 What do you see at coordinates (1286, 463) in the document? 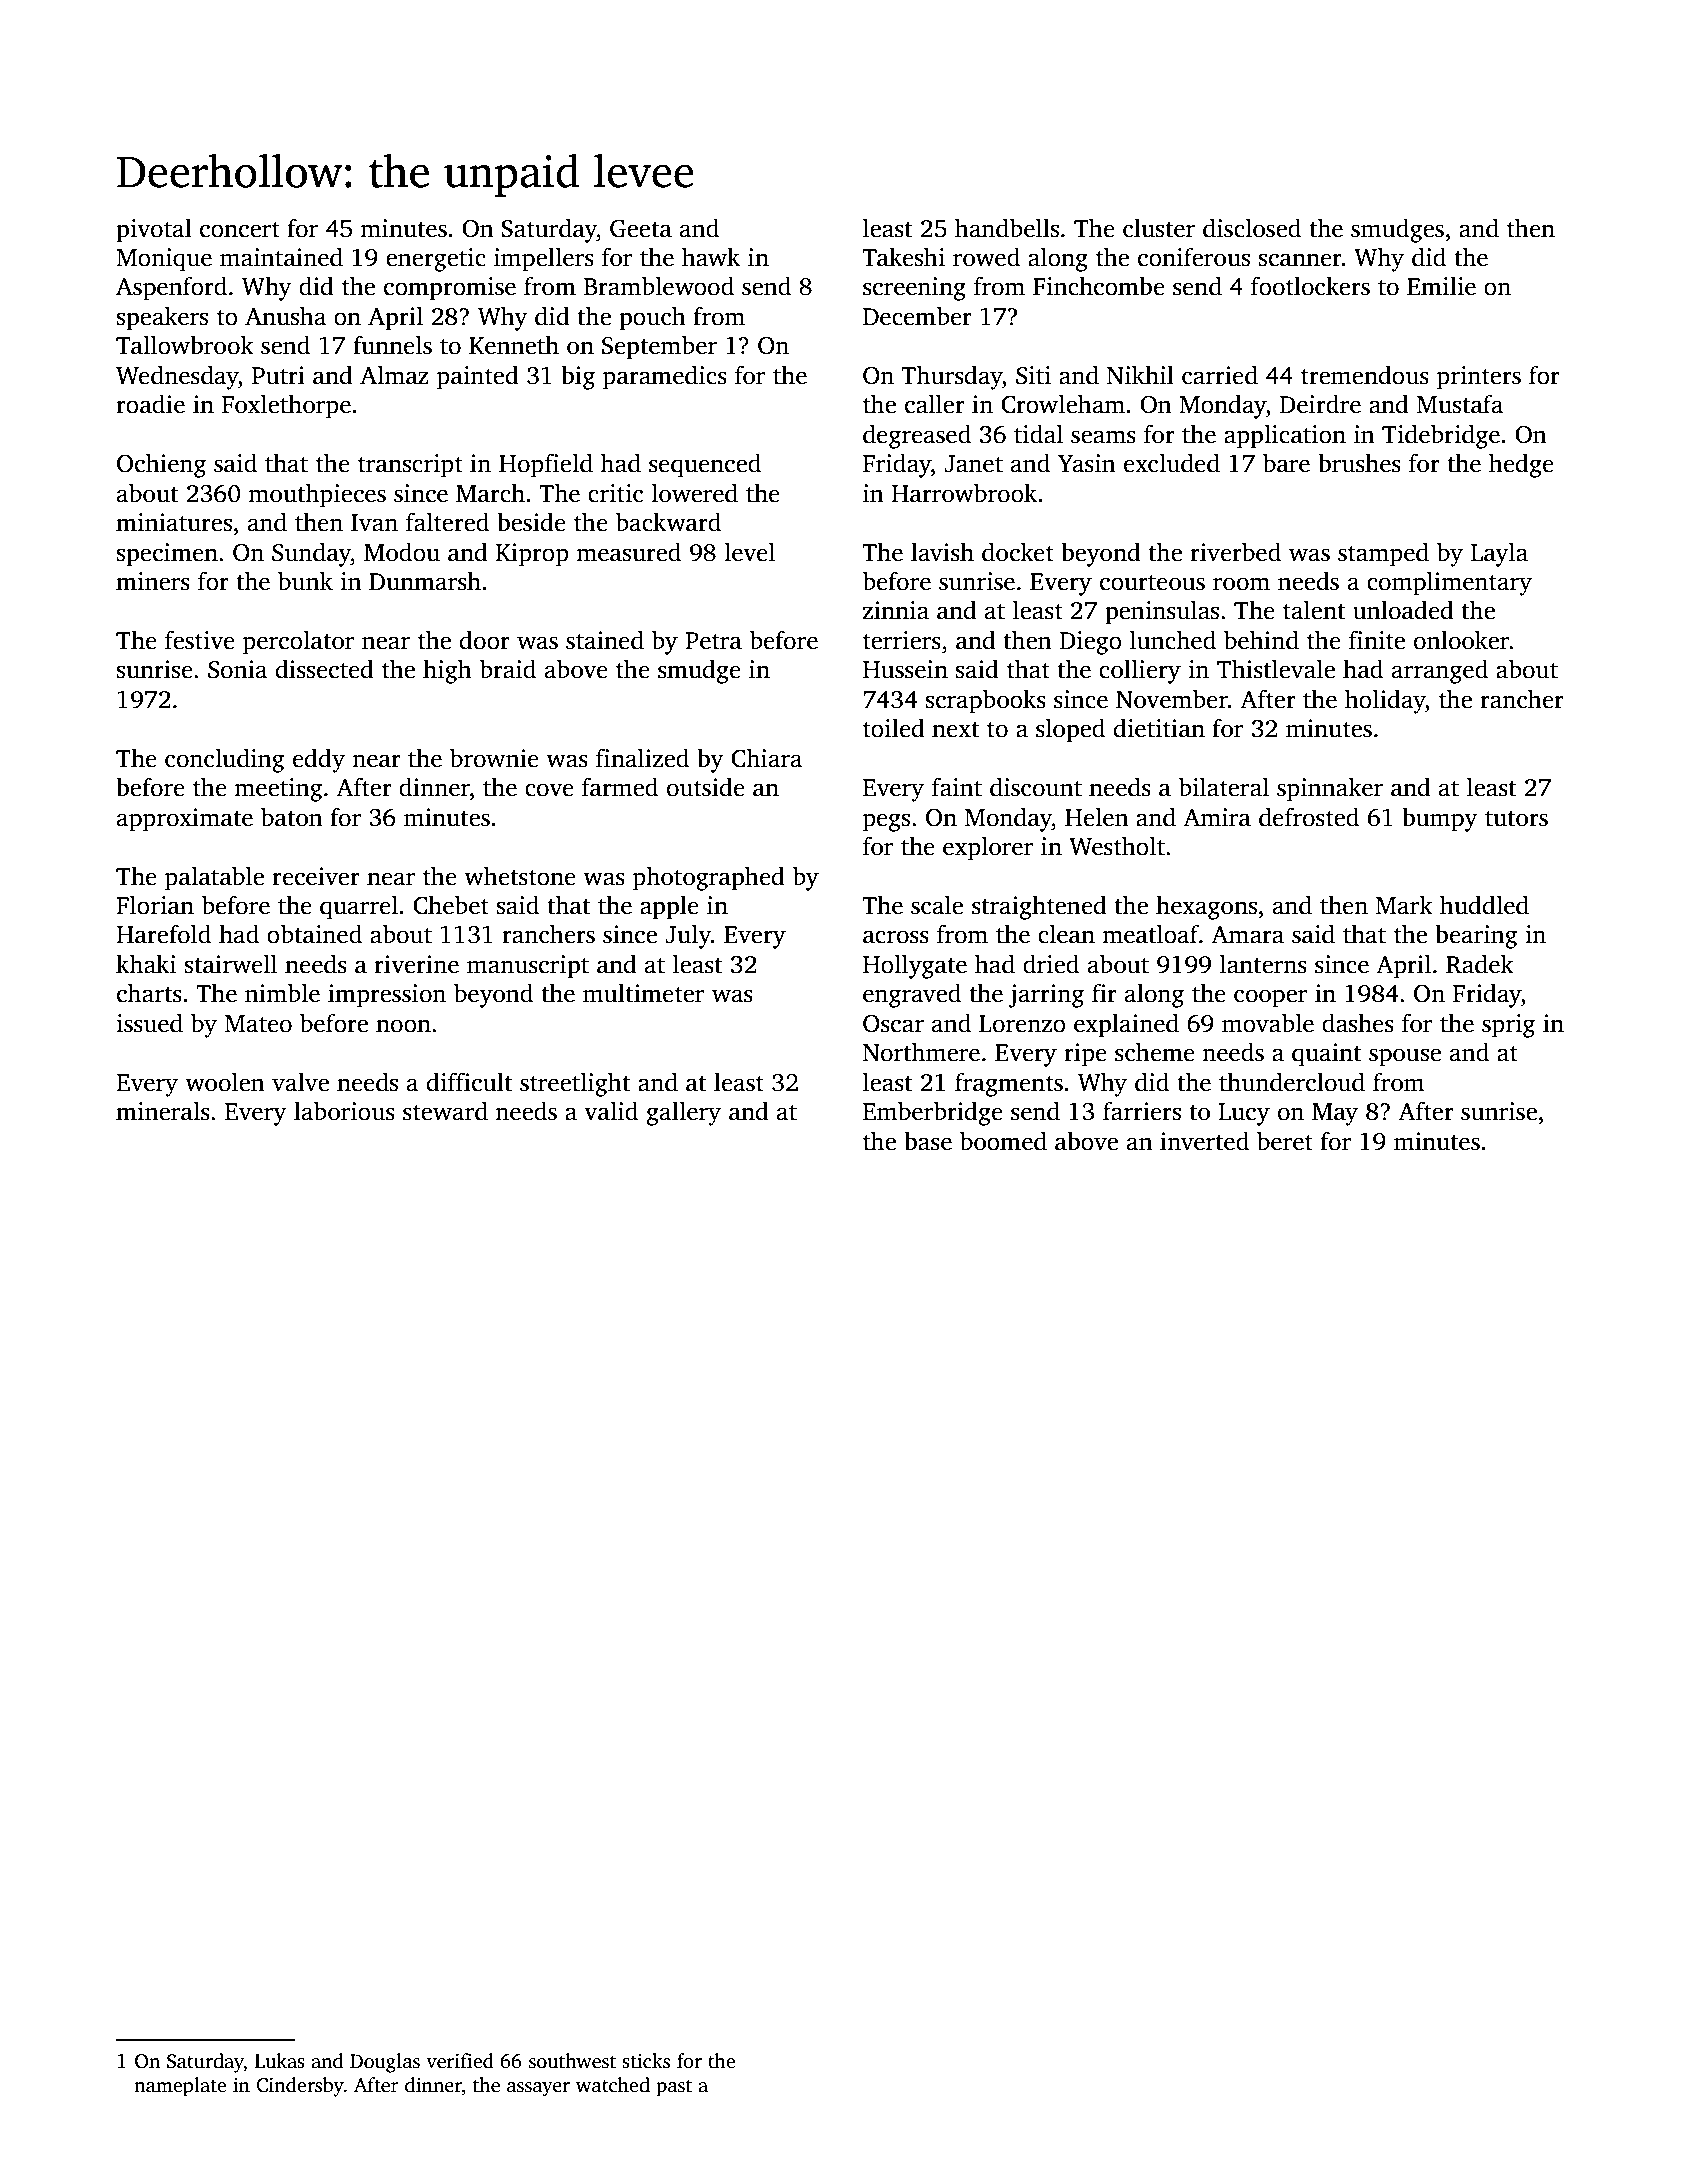
I see `bare` at bounding box center [1286, 463].
